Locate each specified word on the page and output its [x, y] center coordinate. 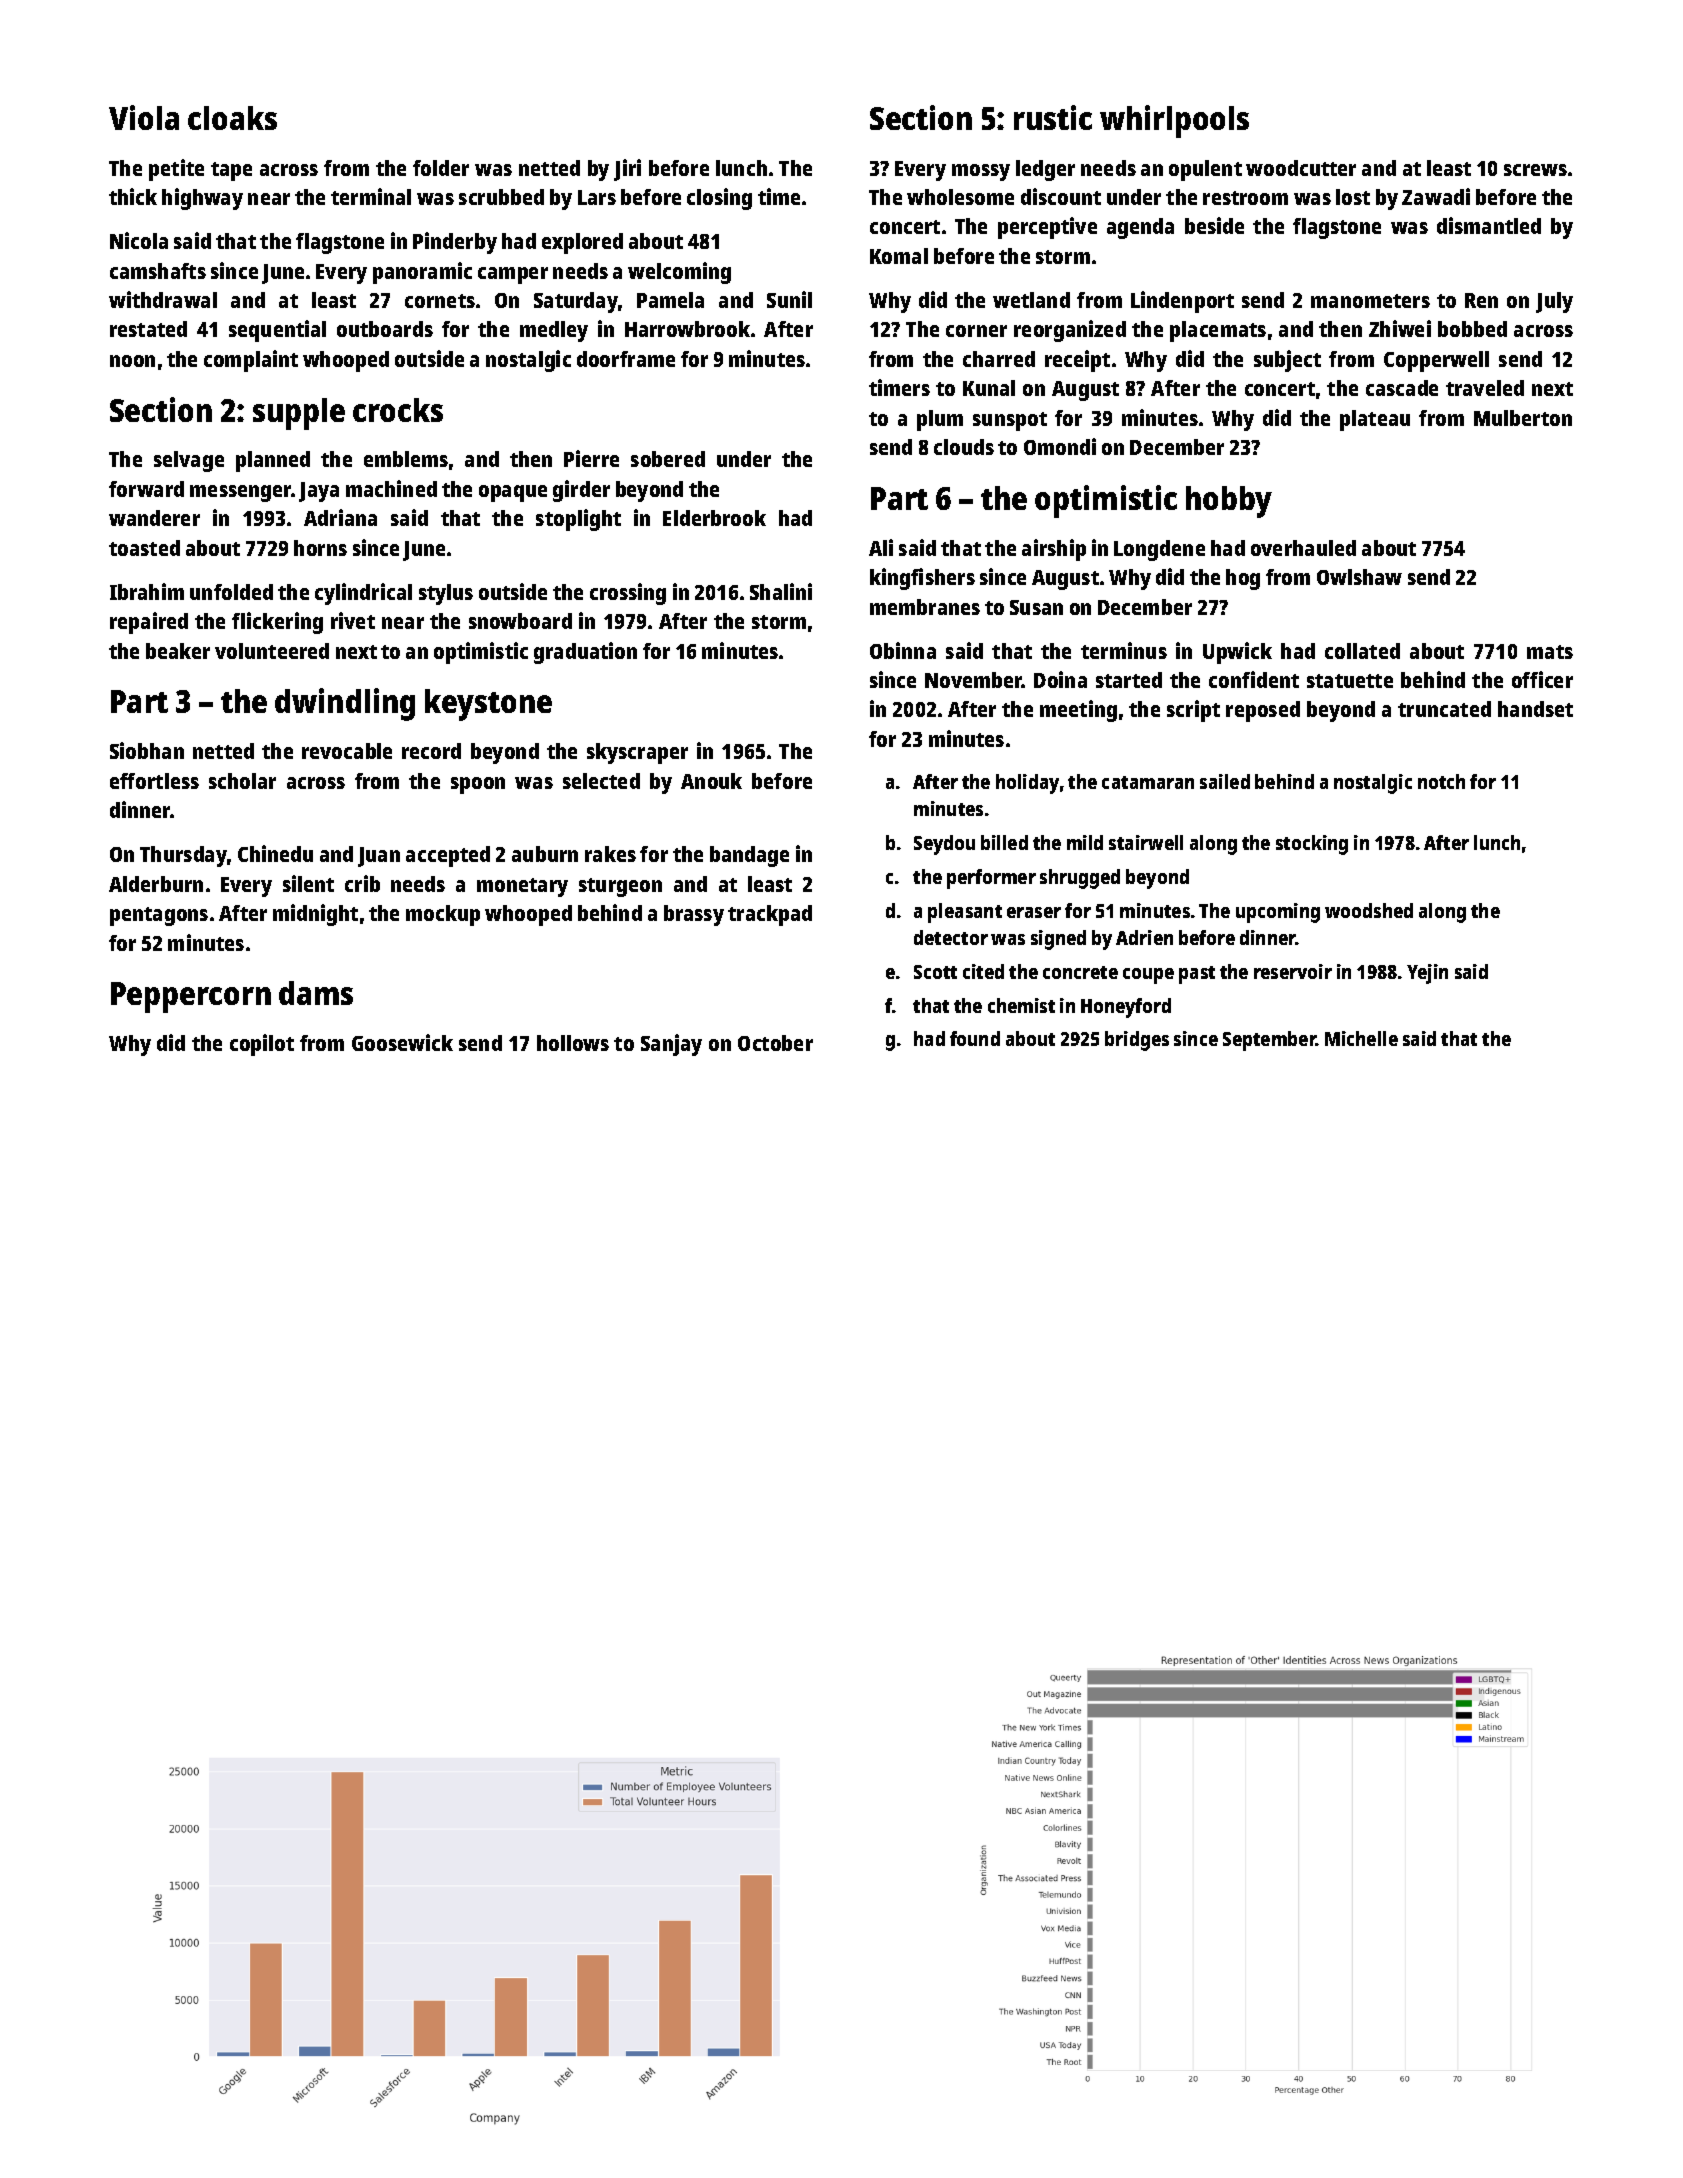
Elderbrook [714, 518]
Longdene [1159, 550]
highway [202, 199]
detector [951, 937]
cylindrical [363, 594]
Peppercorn [191, 997]
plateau [1375, 420]
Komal [899, 256]
